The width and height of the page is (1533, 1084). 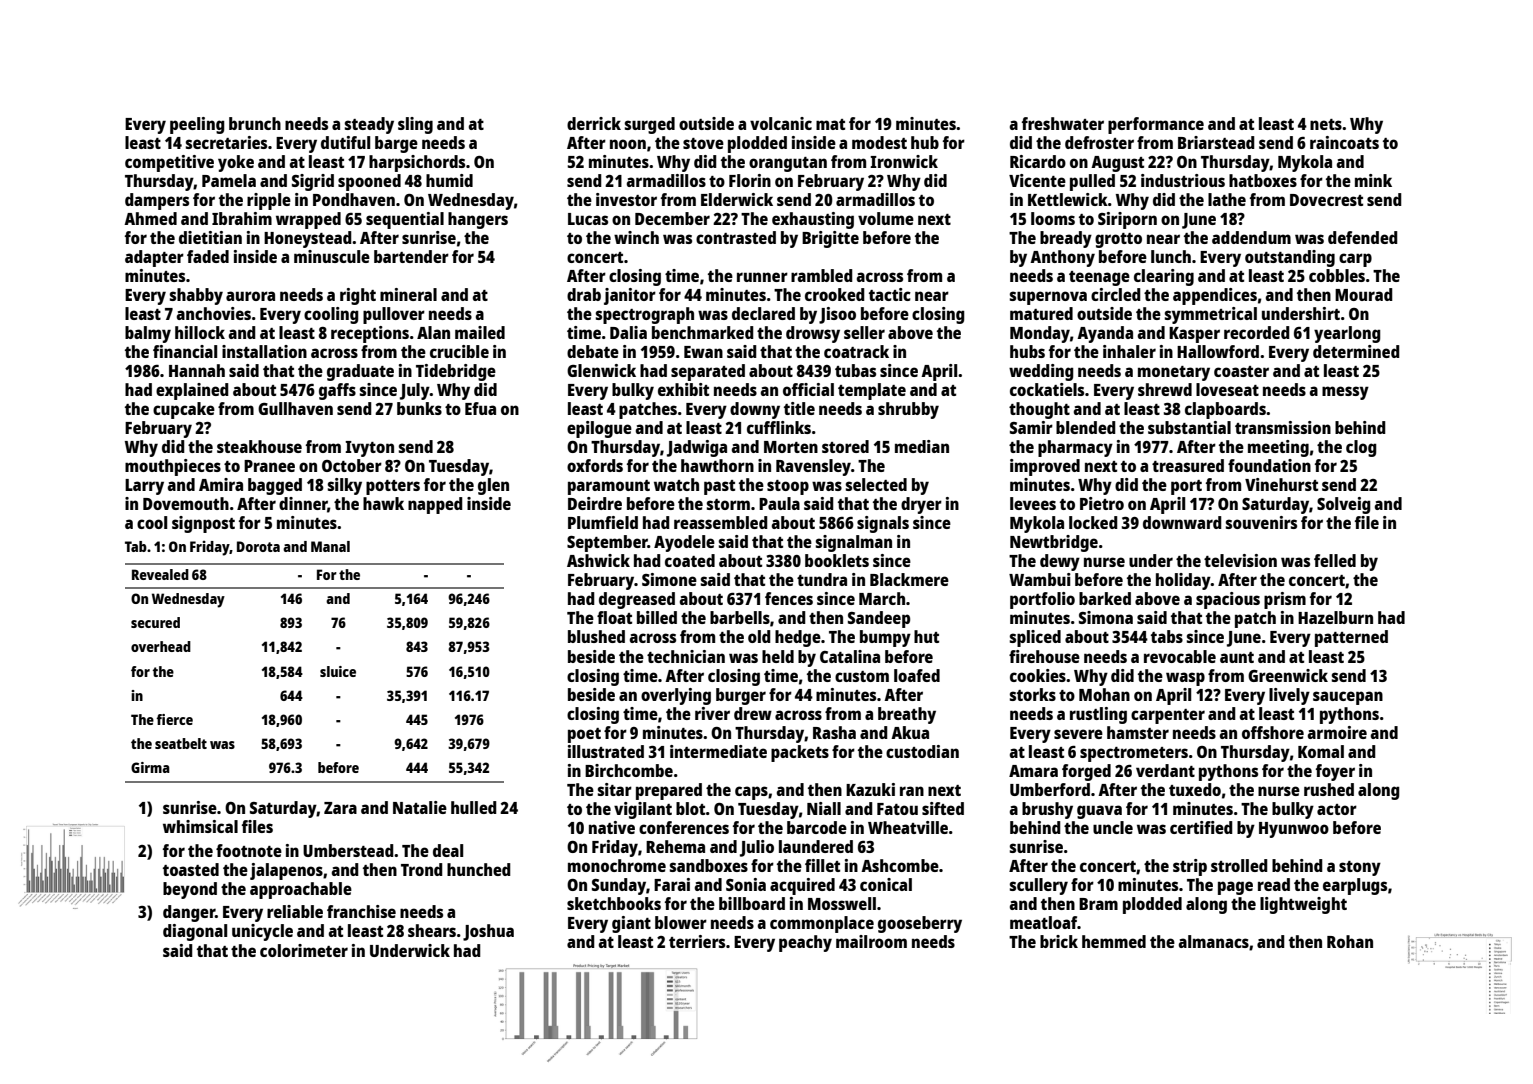 I want to click on improved, so click(x=1045, y=467).
